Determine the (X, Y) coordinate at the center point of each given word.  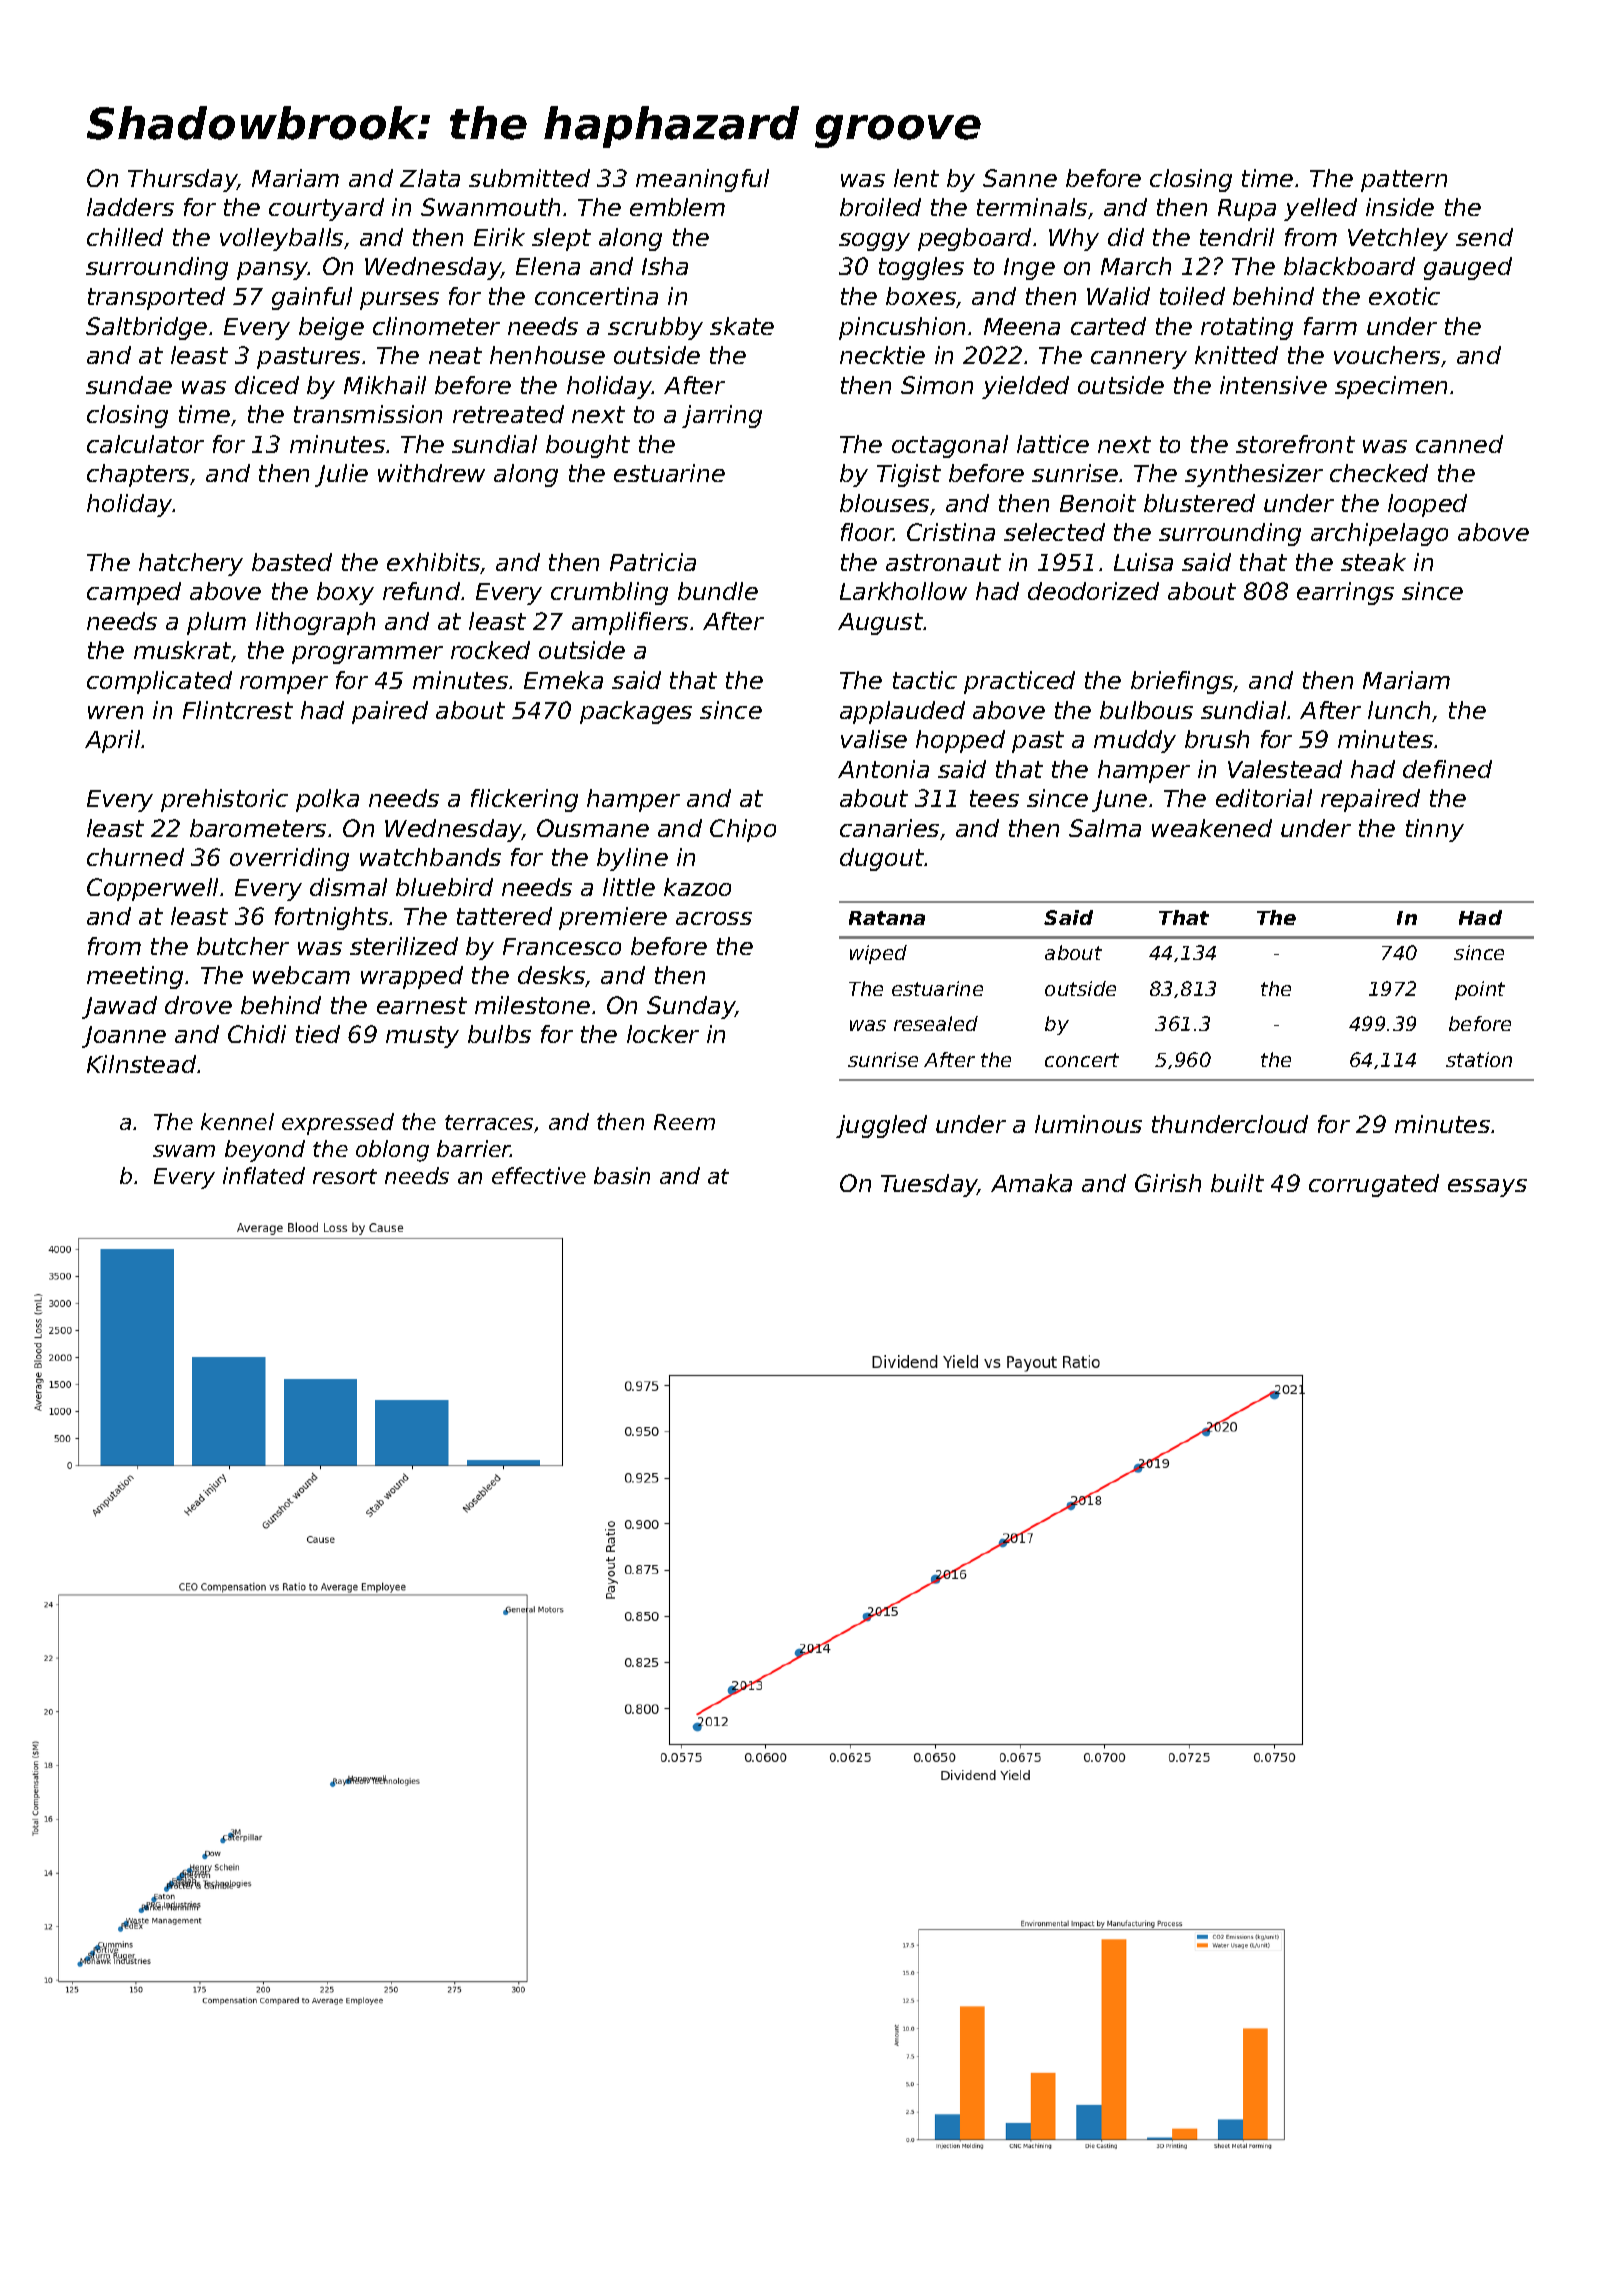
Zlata (430, 178)
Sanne (1020, 178)
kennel (237, 1121)
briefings (1182, 682)
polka (327, 800)
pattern (1404, 181)
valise (874, 739)
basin (622, 1175)
